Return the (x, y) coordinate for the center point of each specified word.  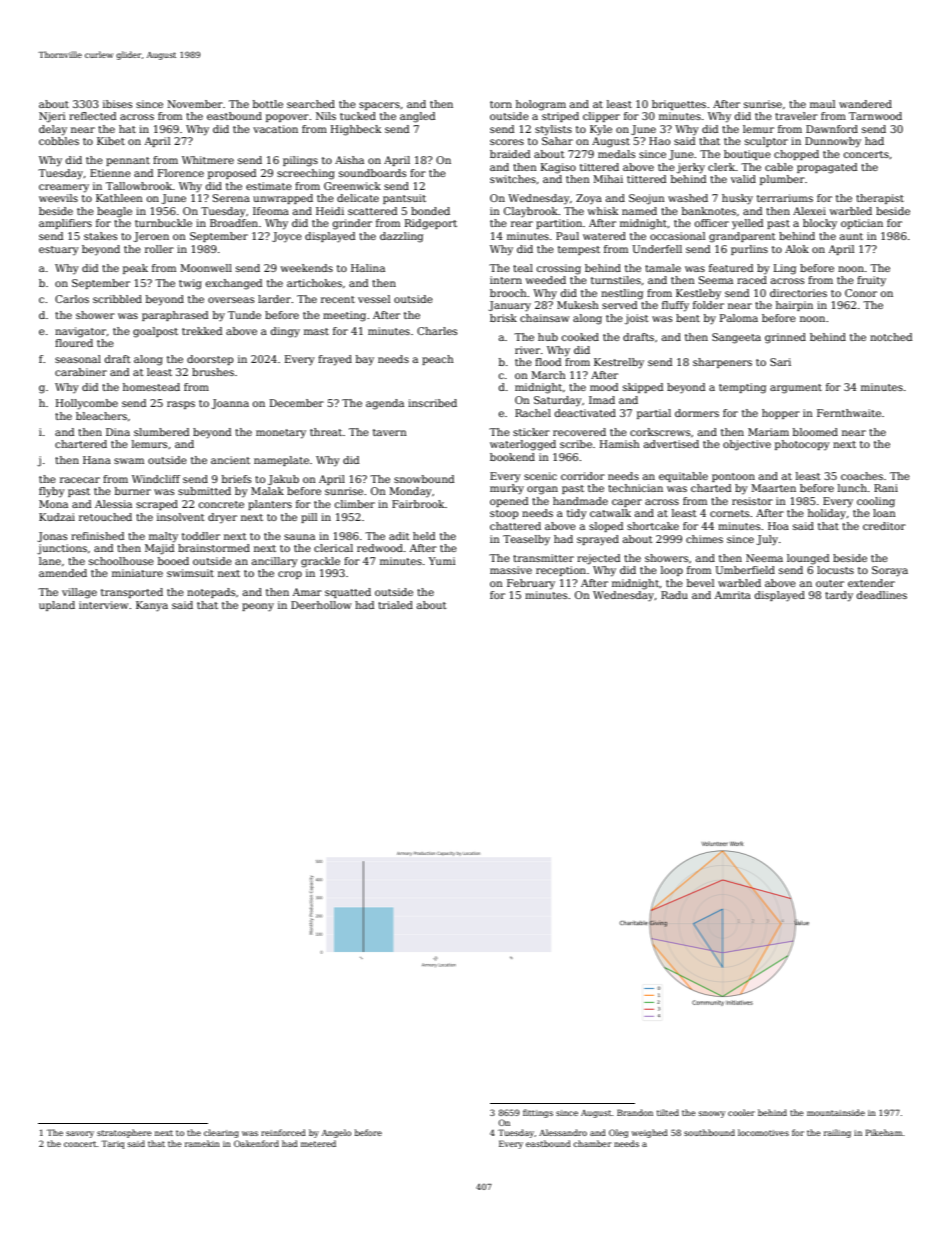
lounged (808, 559)
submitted (204, 491)
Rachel (533, 413)
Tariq (113, 1144)
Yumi (442, 561)
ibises (117, 104)
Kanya (152, 606)
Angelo (336, 1133)
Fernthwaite (849, 413)
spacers (379, 106)
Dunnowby (833, 142)
